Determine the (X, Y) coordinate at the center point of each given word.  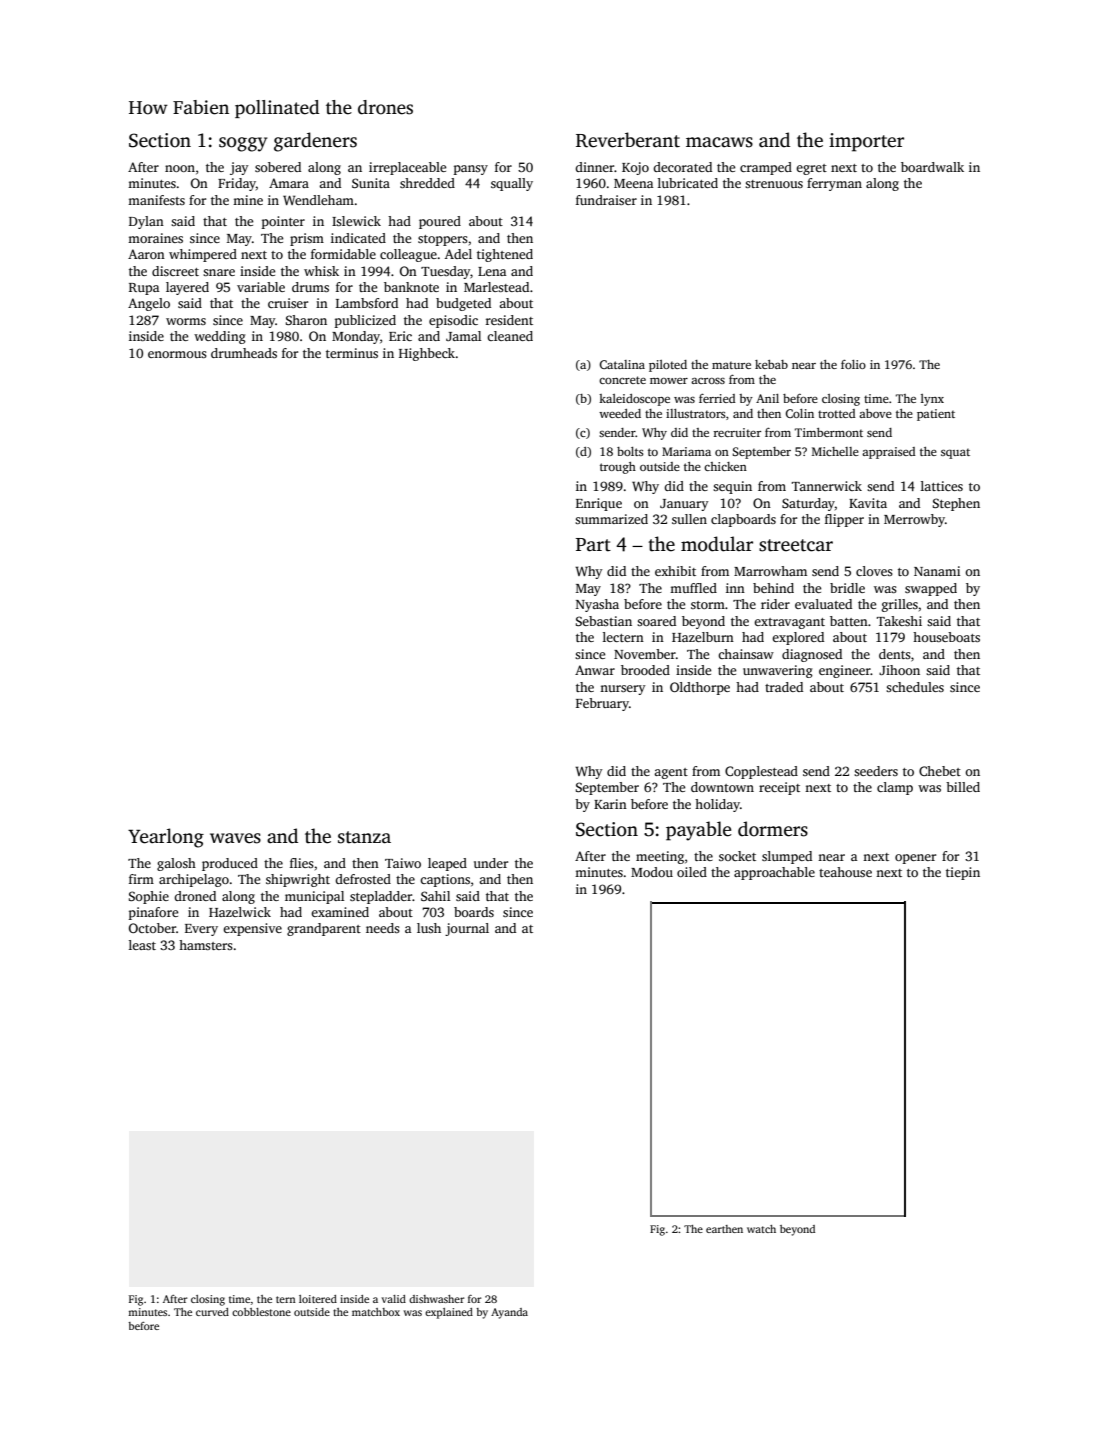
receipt (779, 788)
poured (440, 222)
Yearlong (166, 838)
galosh (176, 864)
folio (853, 364)
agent (671, 773)
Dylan (146, 222)
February (602, 704)
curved (212, 1312)
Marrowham (770, 571)
